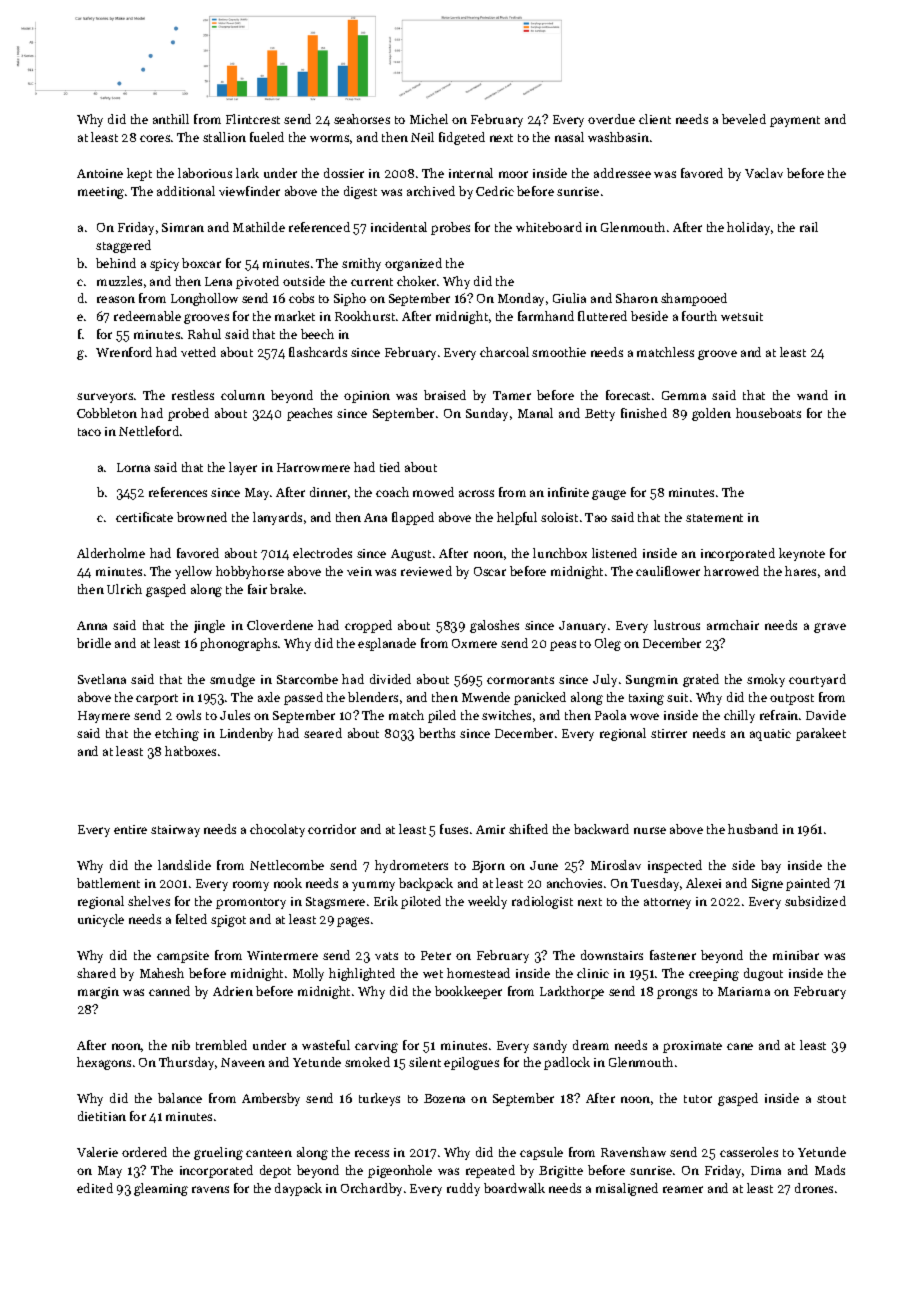 This image has height=1308, width=924. What do you see at coordinates (105, 398) in the image?
I see `surveyors` at bounding box center [105, 398].
